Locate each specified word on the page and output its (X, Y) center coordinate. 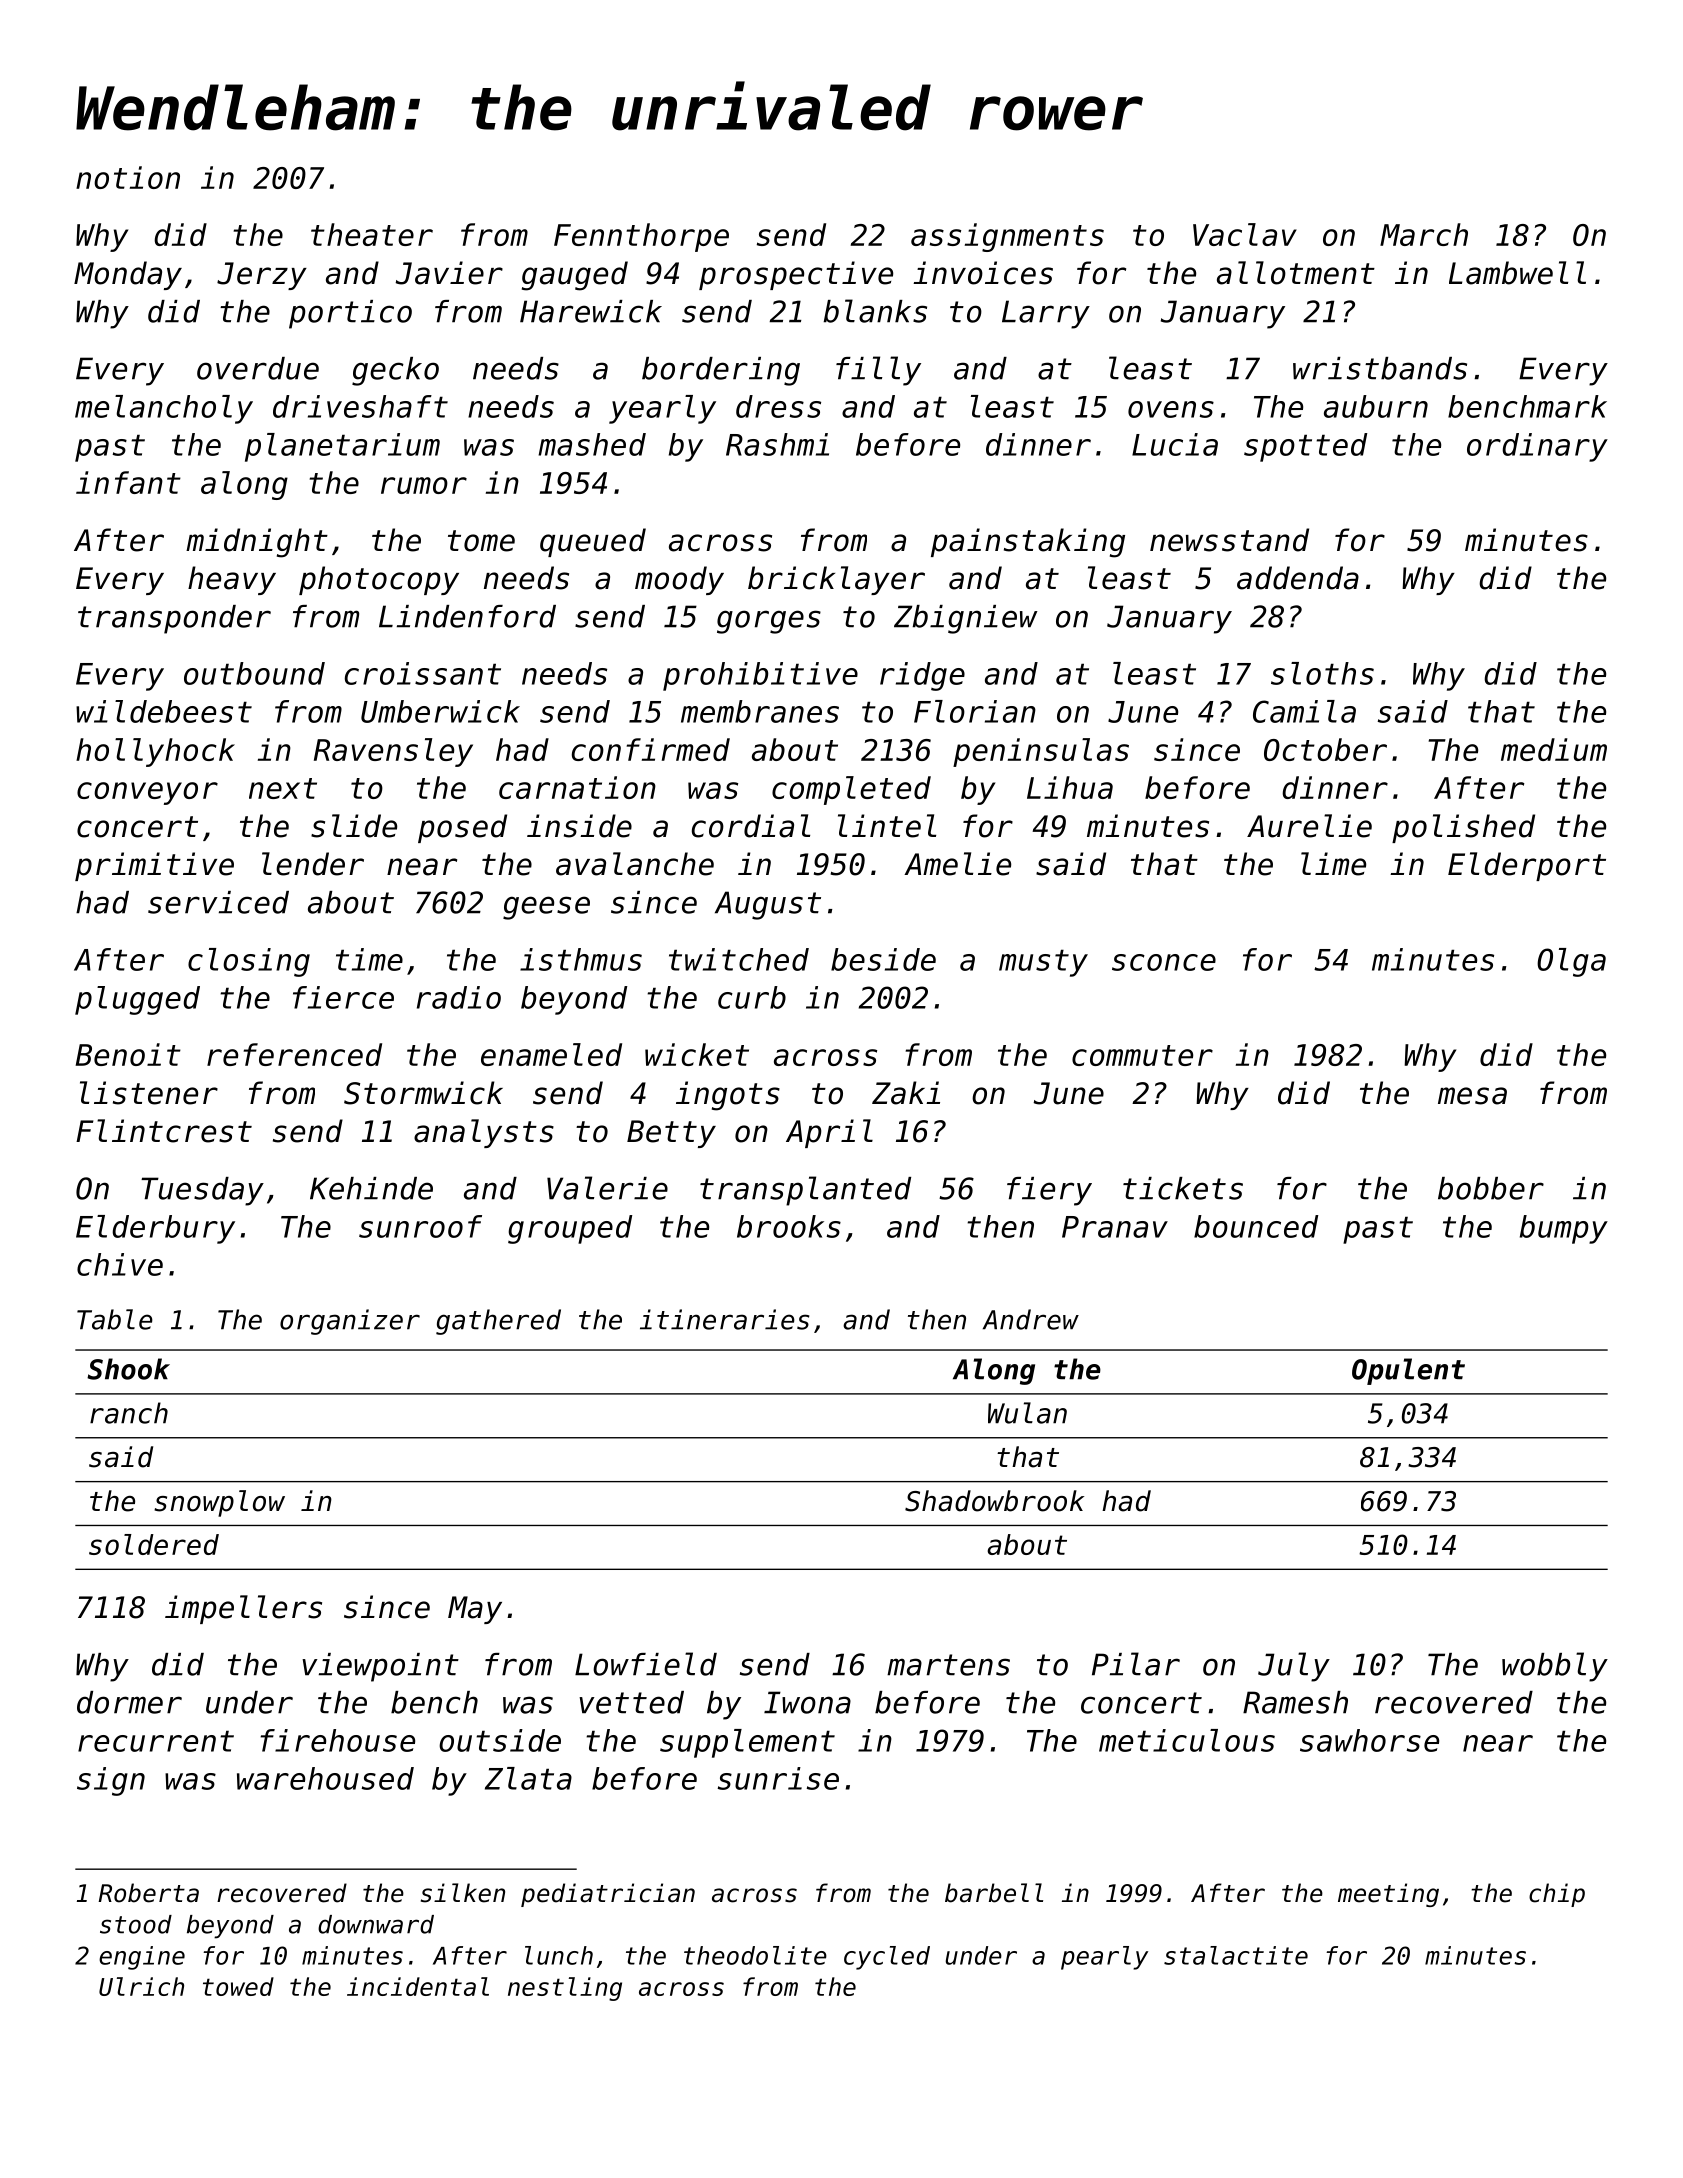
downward (376, 1924)
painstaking (1028, 543)
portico (350, 314)
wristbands (1380, 368)
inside (579, 826)
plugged (137, 1000)
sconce (1164, 962)
